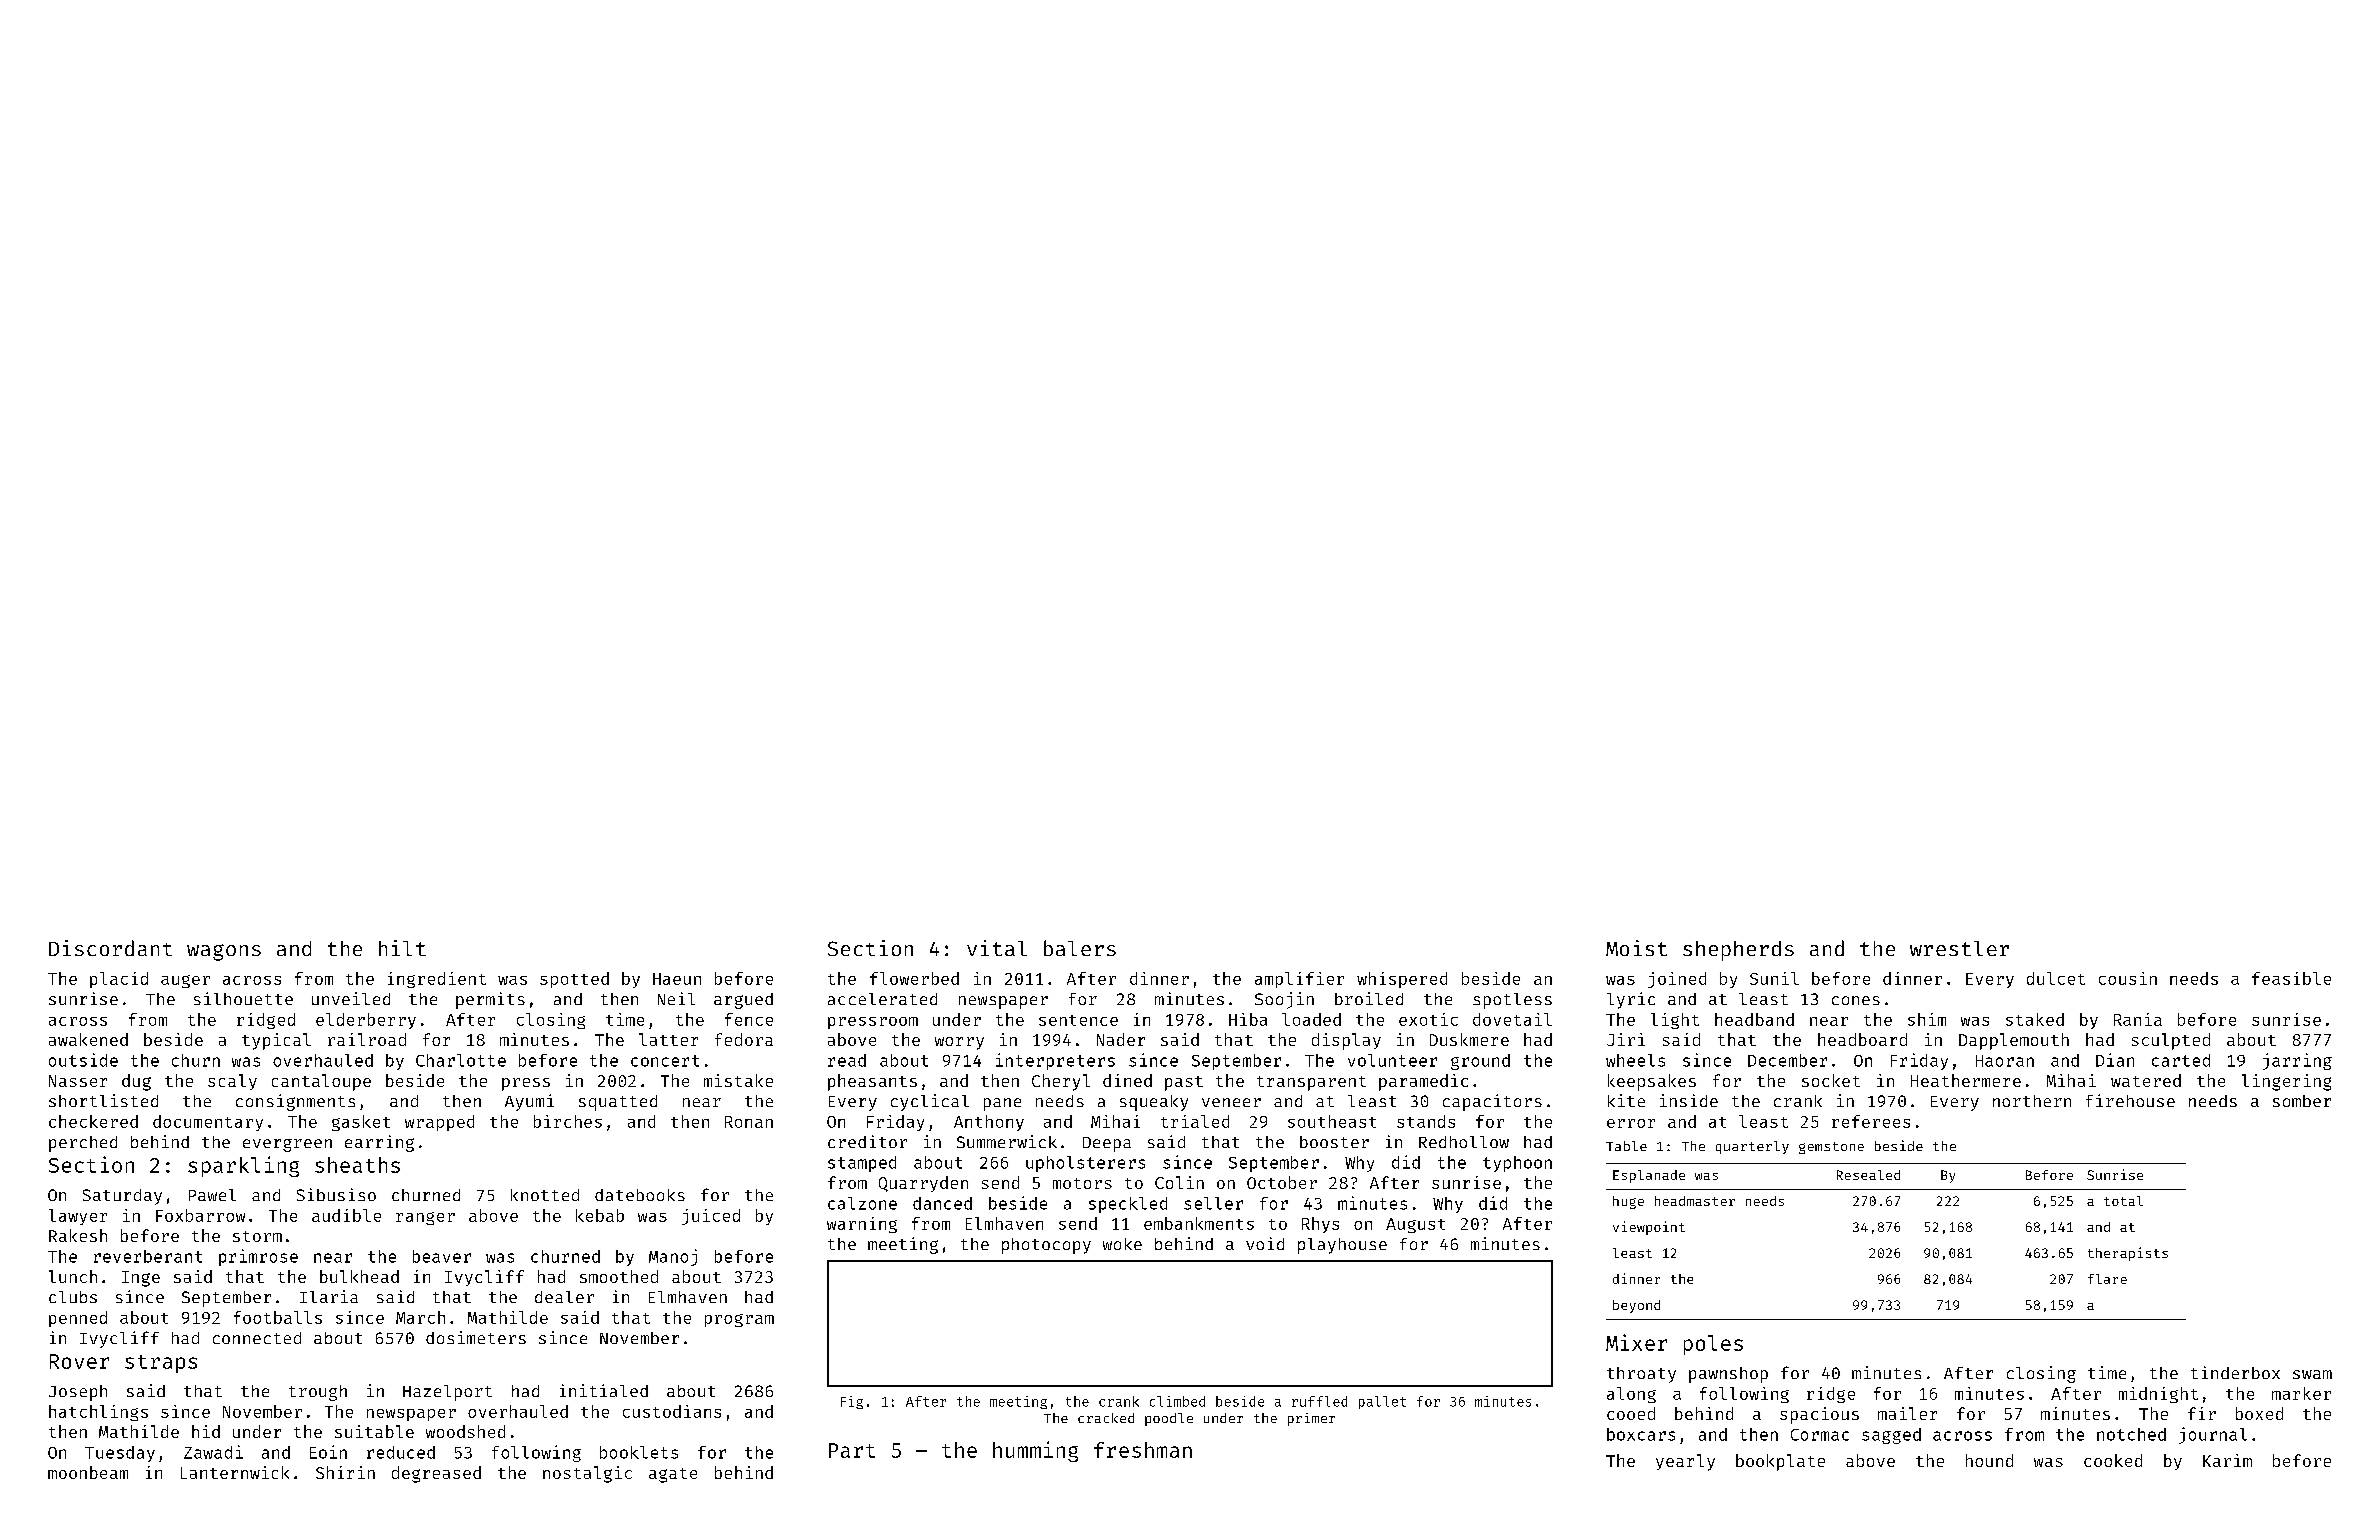 The width and height of the screenshot is (2380, 1540). Describe the element at coordinates (959, 1043) in the screenshot. I see `worry` at that location.
